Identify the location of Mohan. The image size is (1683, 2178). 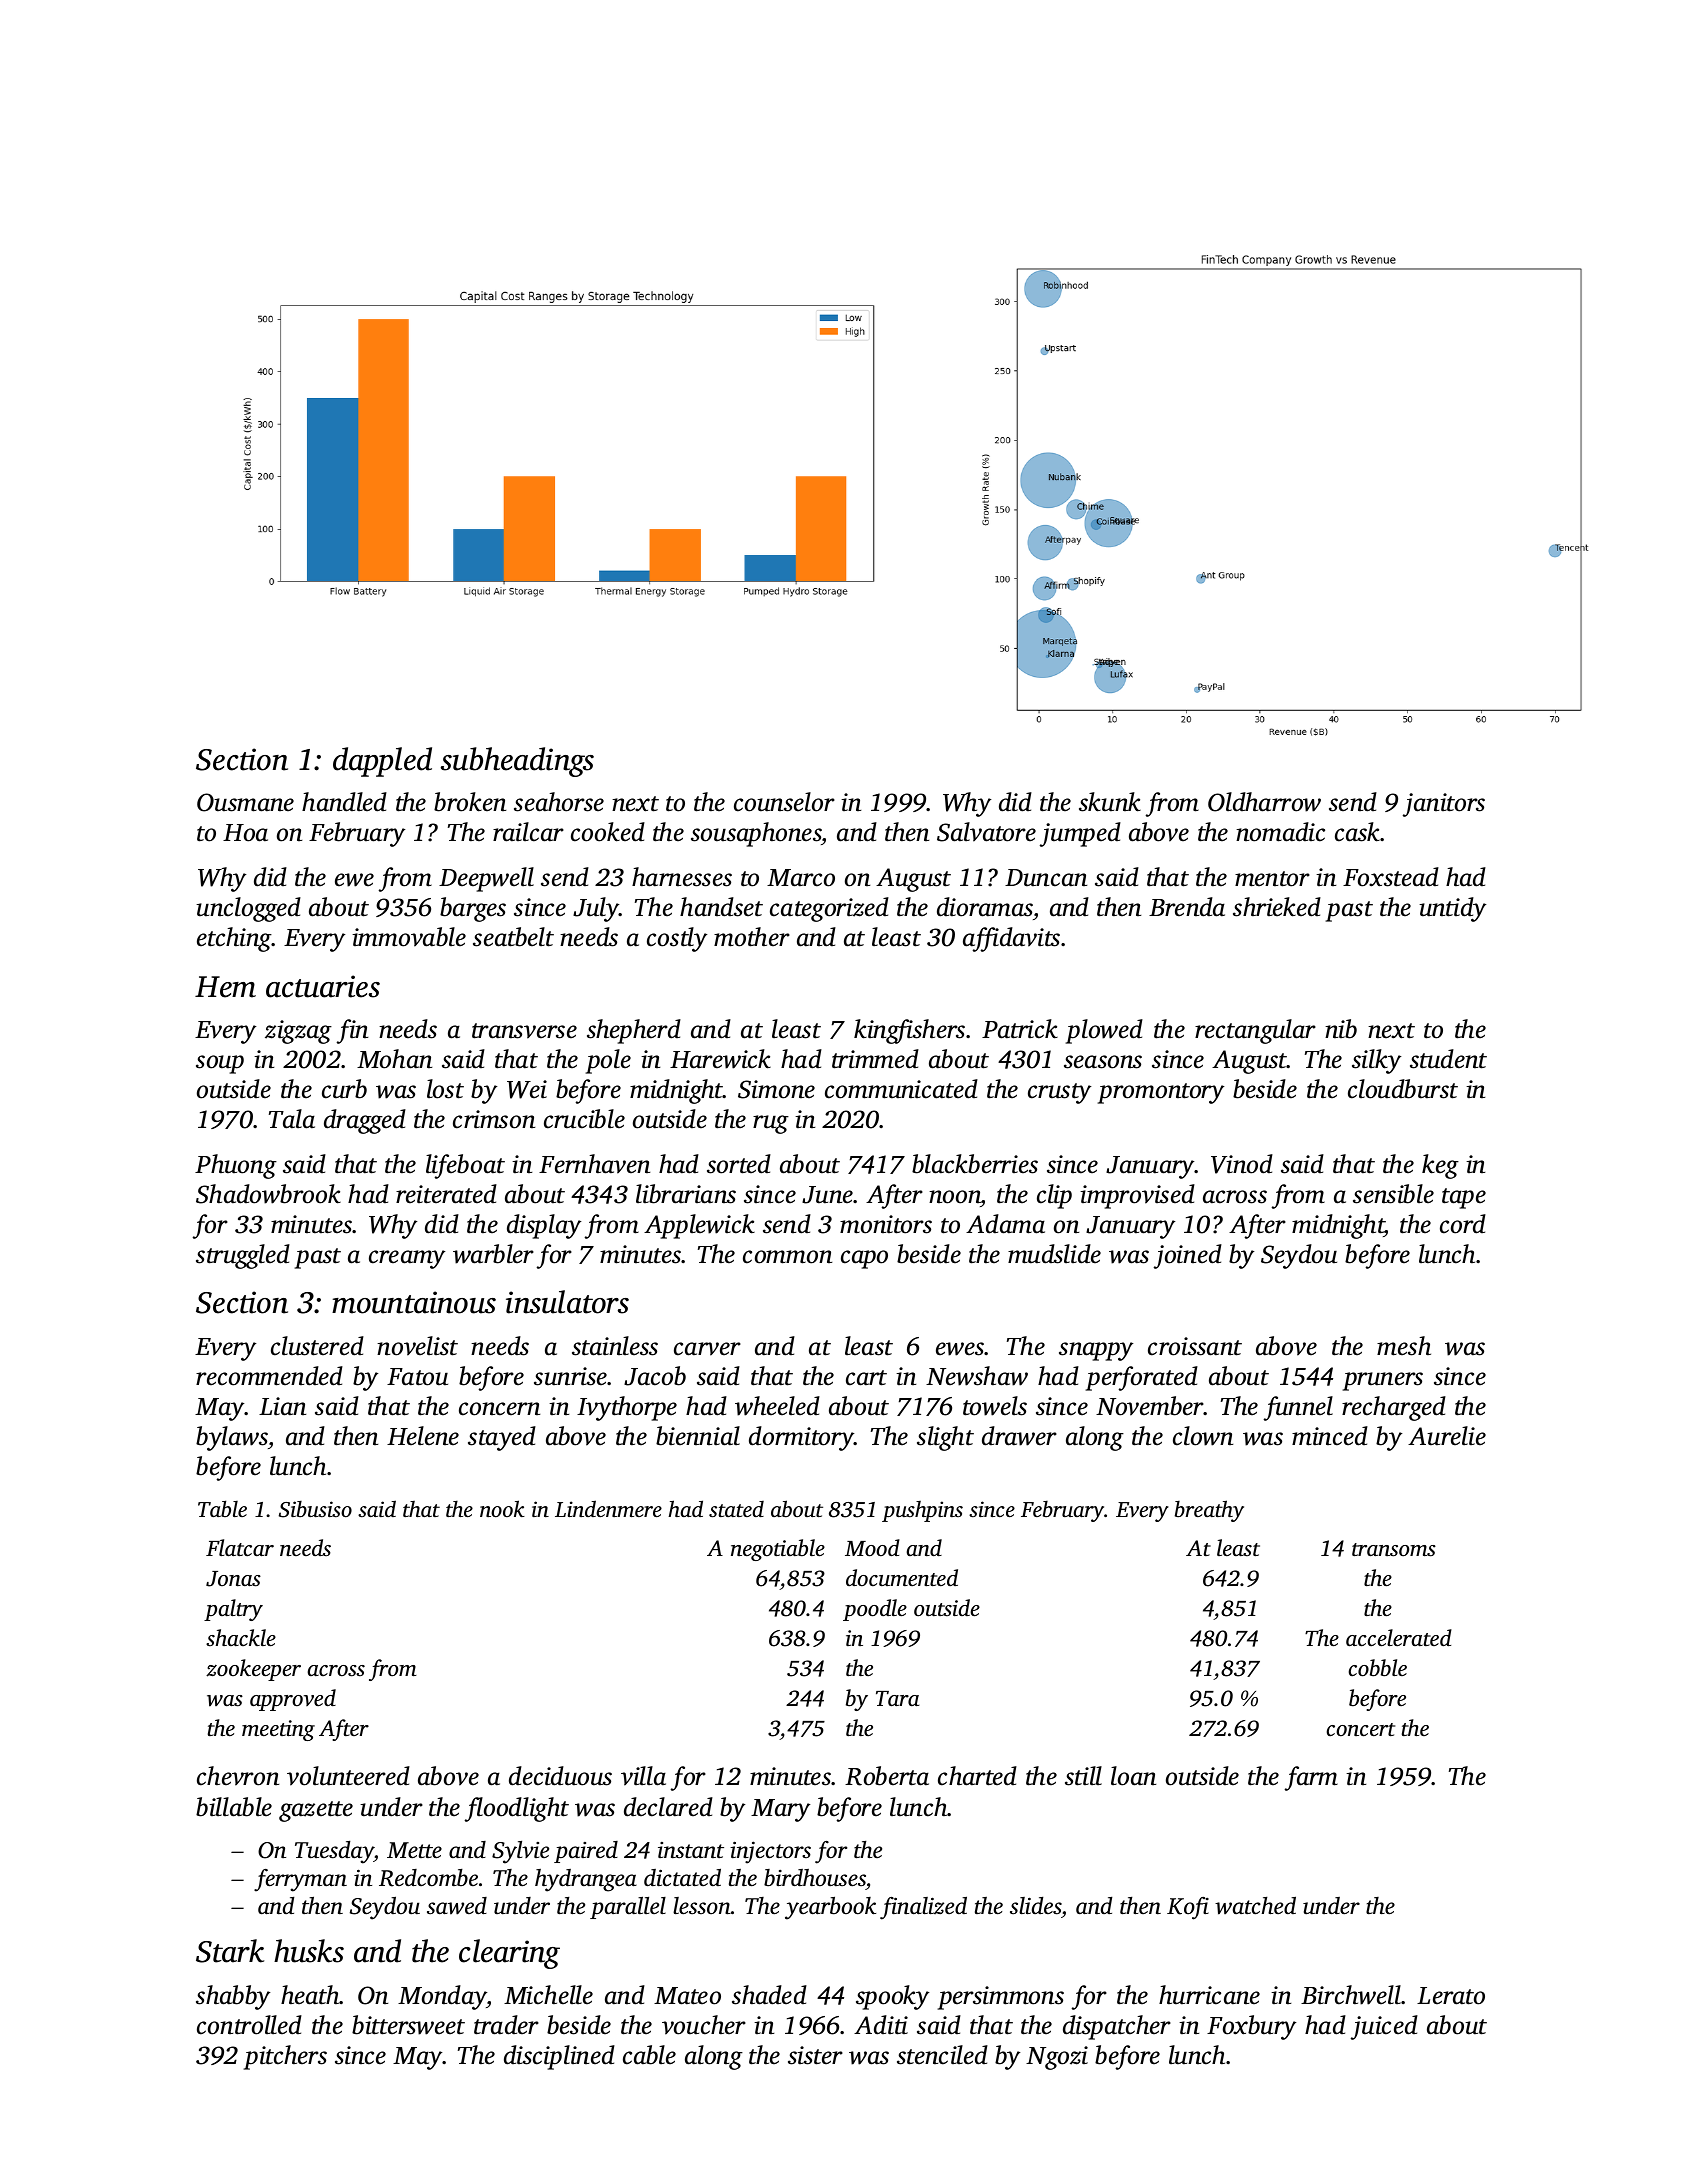
(394, 1059).
